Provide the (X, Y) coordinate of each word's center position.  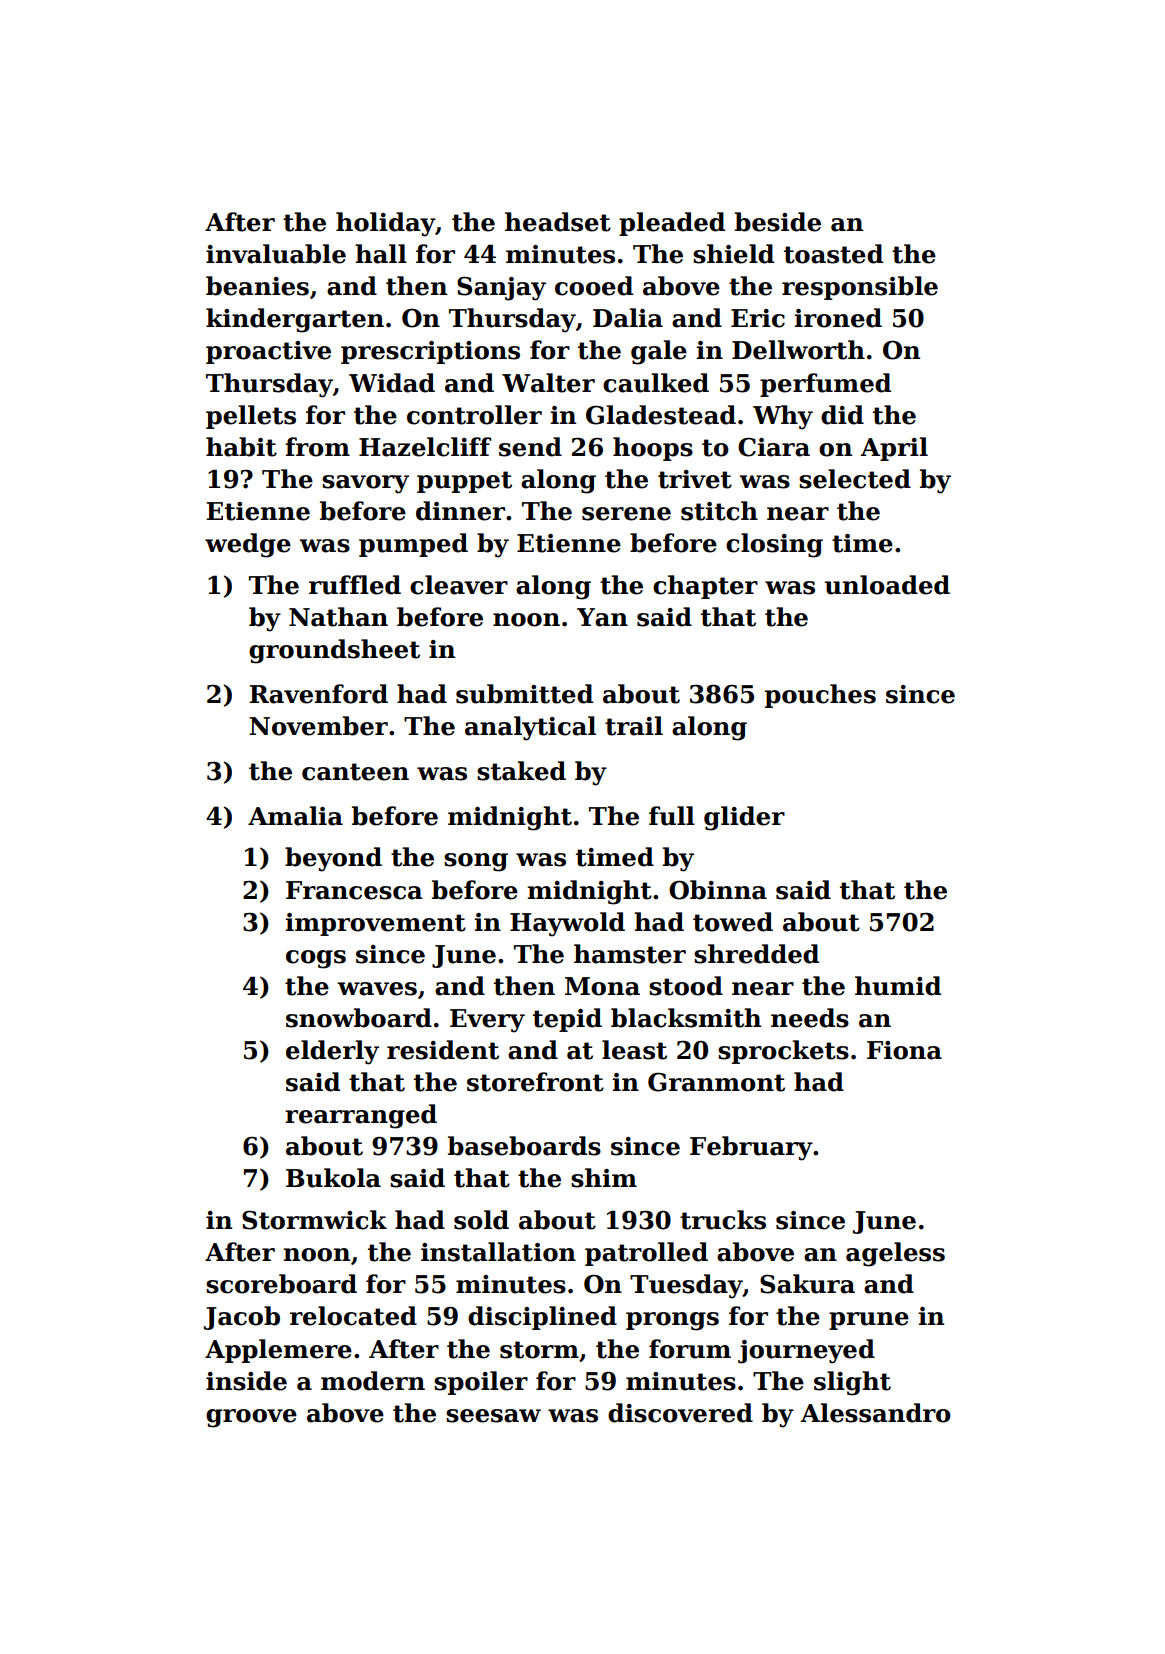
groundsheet (334, 651)
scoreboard (281, 1284)
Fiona (904, 1050)
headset (558, 222)
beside (778, 222)
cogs (316, 959)
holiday (385, 224)
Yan (602, 617)
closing (774, 545)
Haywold (567, 924)
